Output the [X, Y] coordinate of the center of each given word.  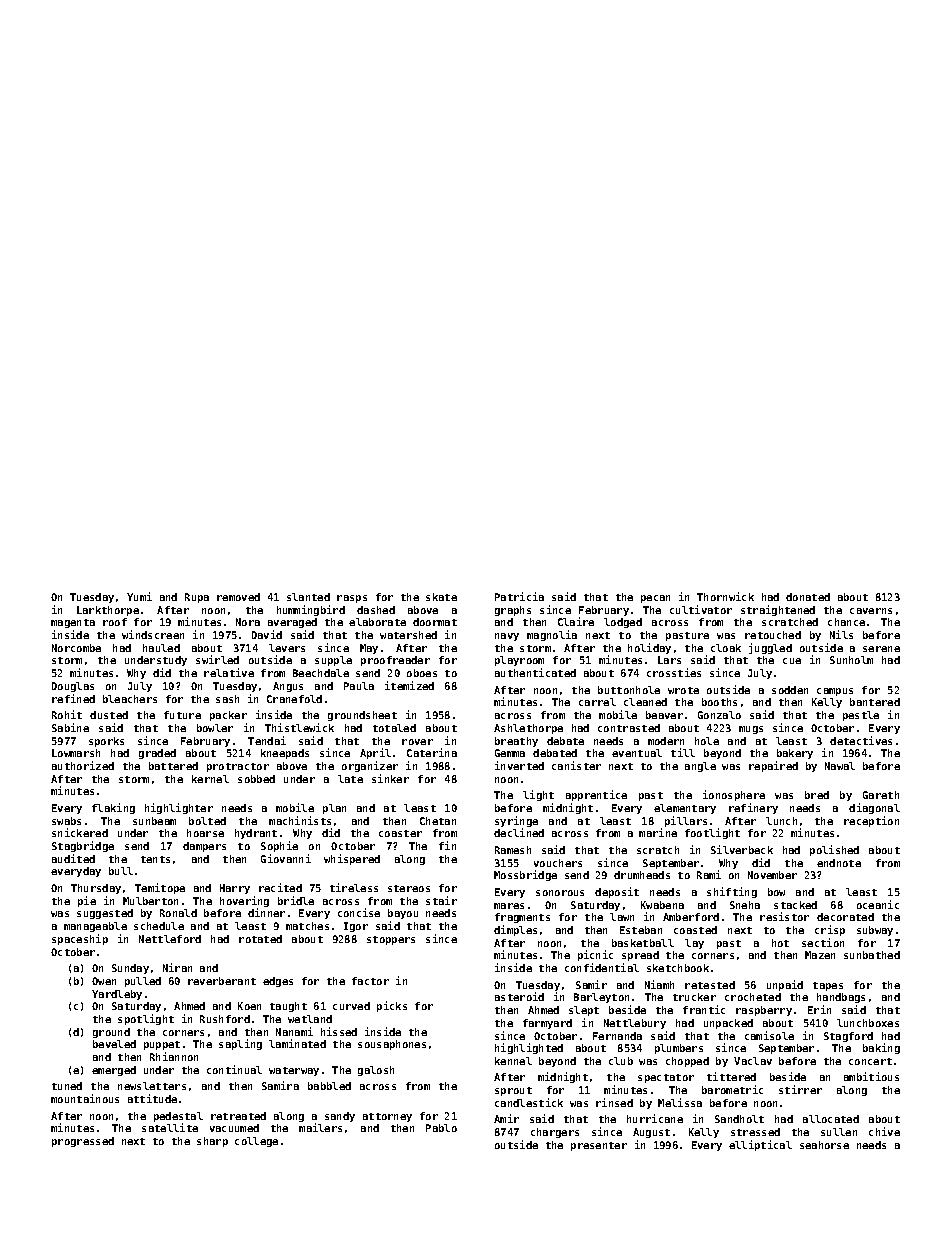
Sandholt [739, 1119]
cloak [726, 648]
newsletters [152, 1086]
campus [835, 692]
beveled [114, 1044]
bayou [403, 914]
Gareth [881, 795]
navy [507, 637]
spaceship [80, 939]
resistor [784, 916]
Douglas [73, 687]
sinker [390, 778]
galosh [376, 1071]
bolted [207, 821]
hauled [161, 648]
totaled [394, 728]
